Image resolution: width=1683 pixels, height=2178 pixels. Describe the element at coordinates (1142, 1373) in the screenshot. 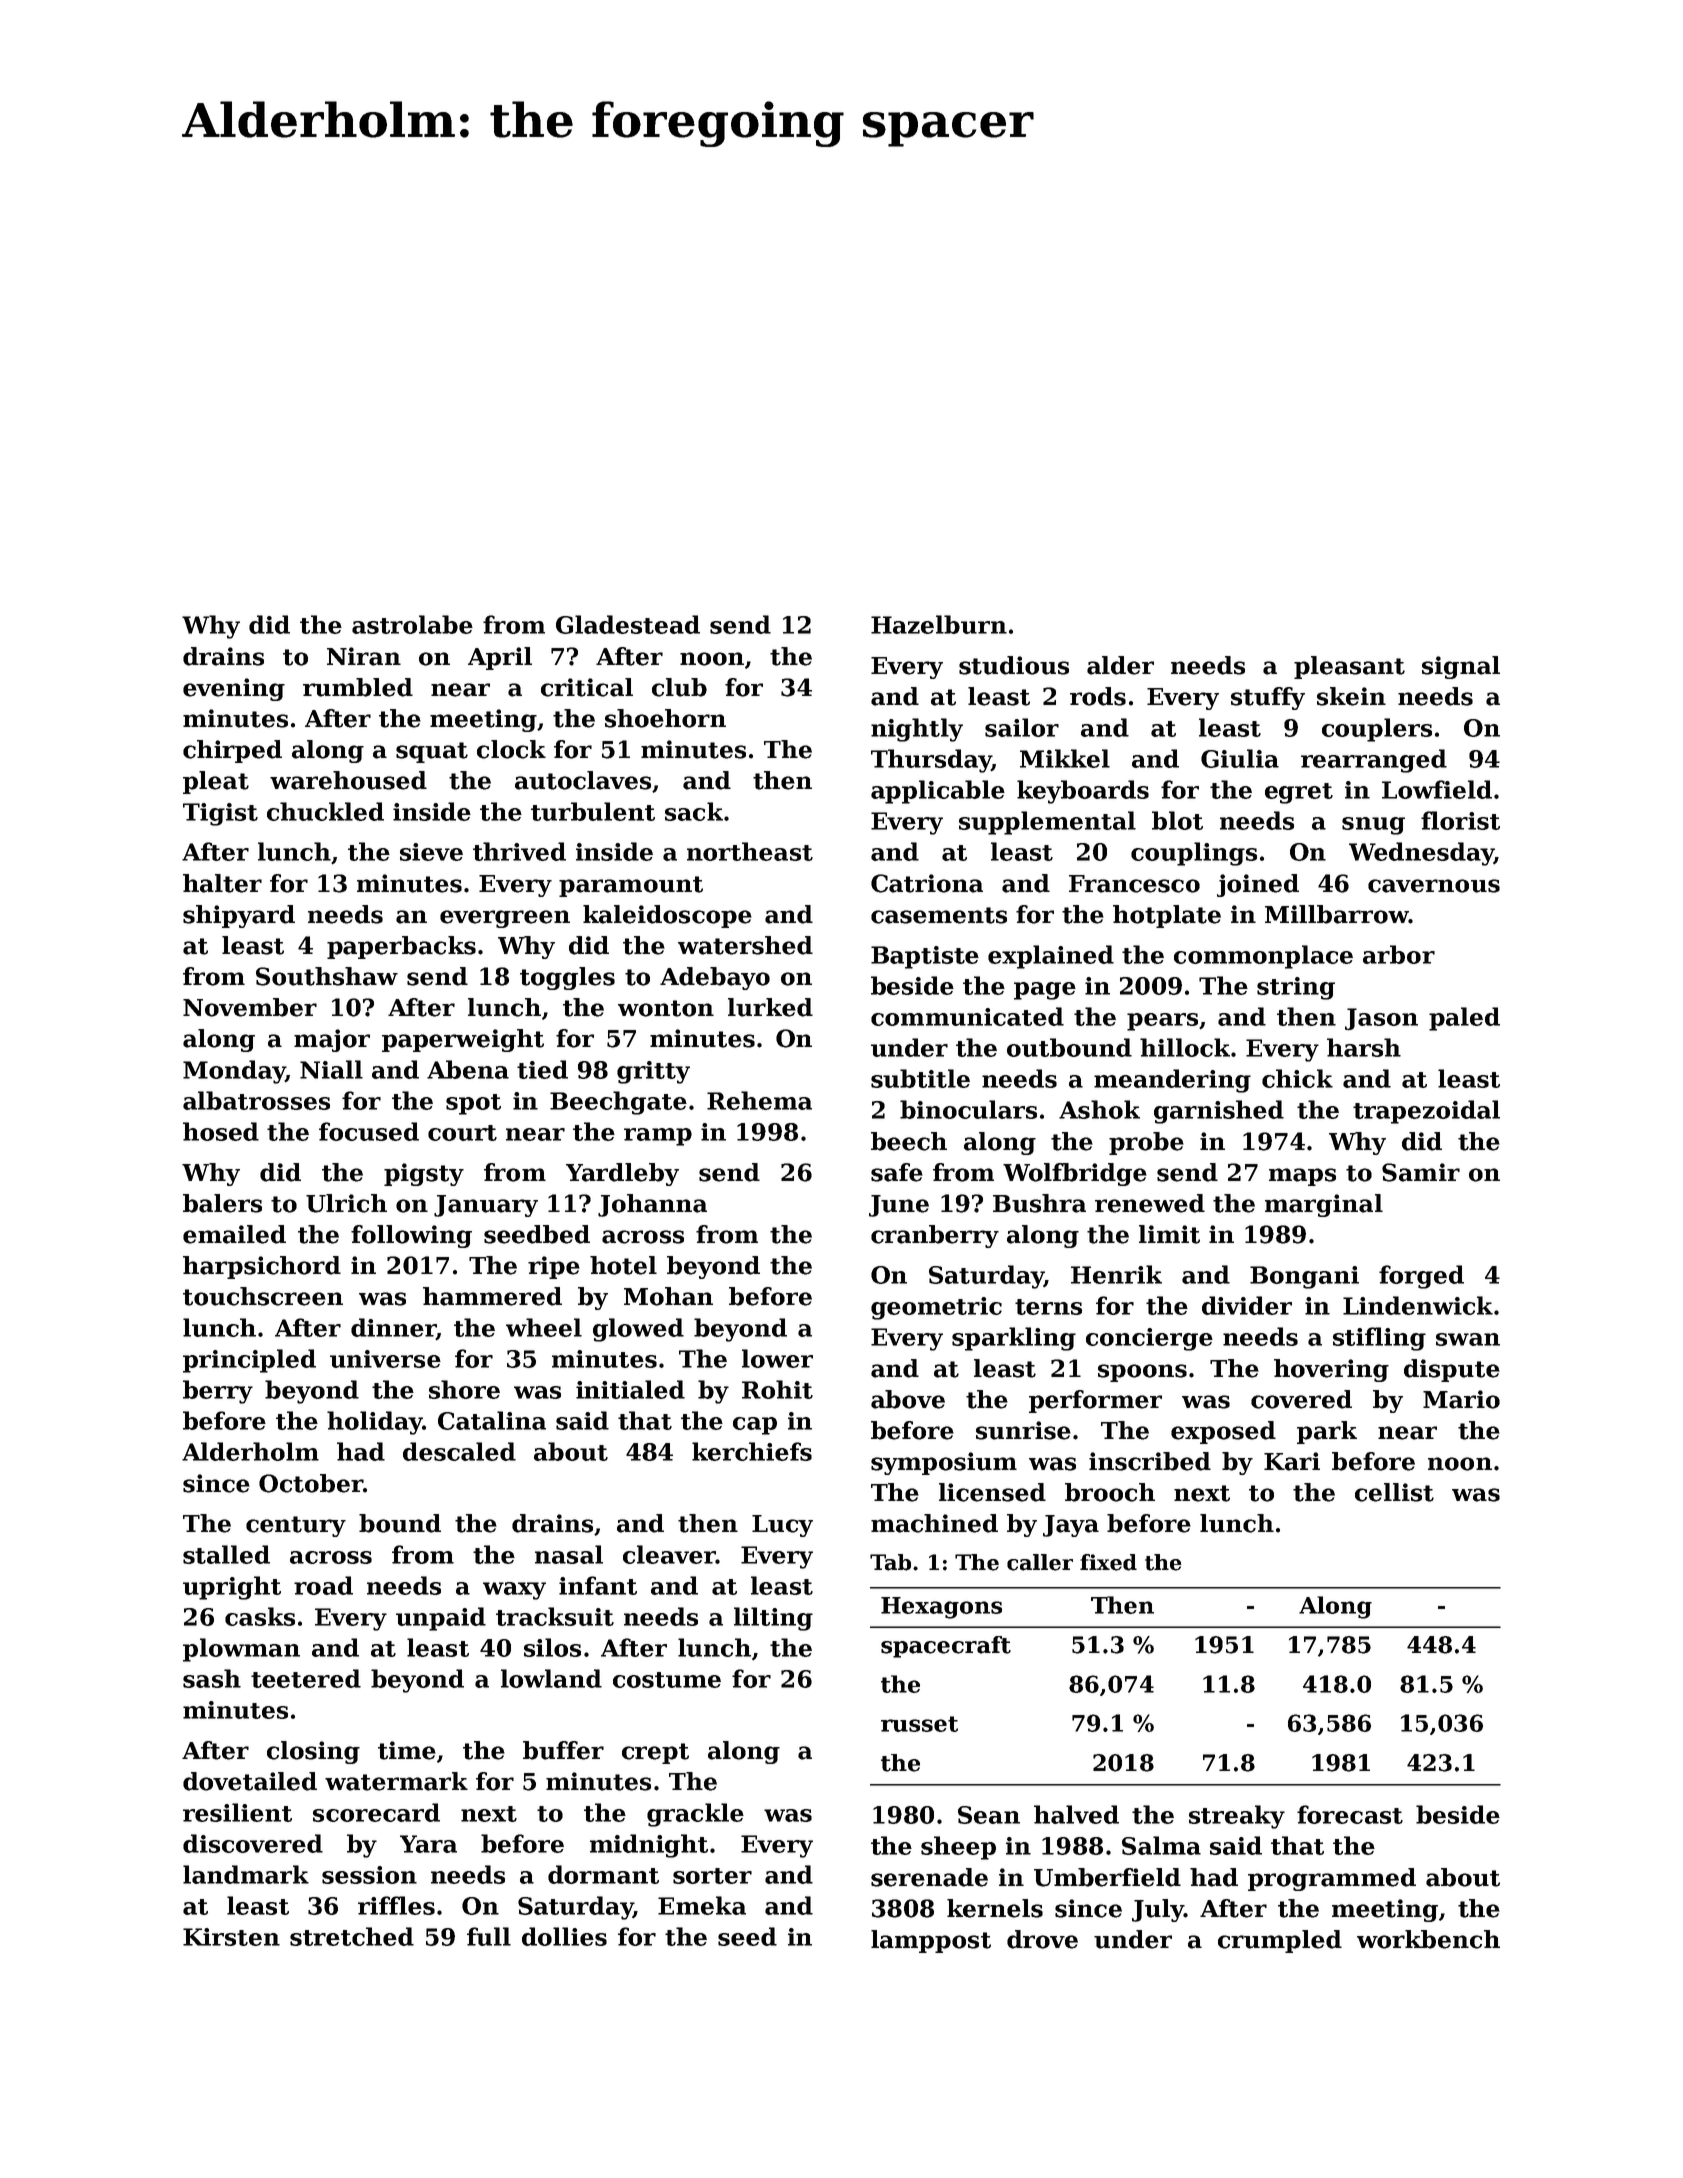

I see `spoons` at that location.
